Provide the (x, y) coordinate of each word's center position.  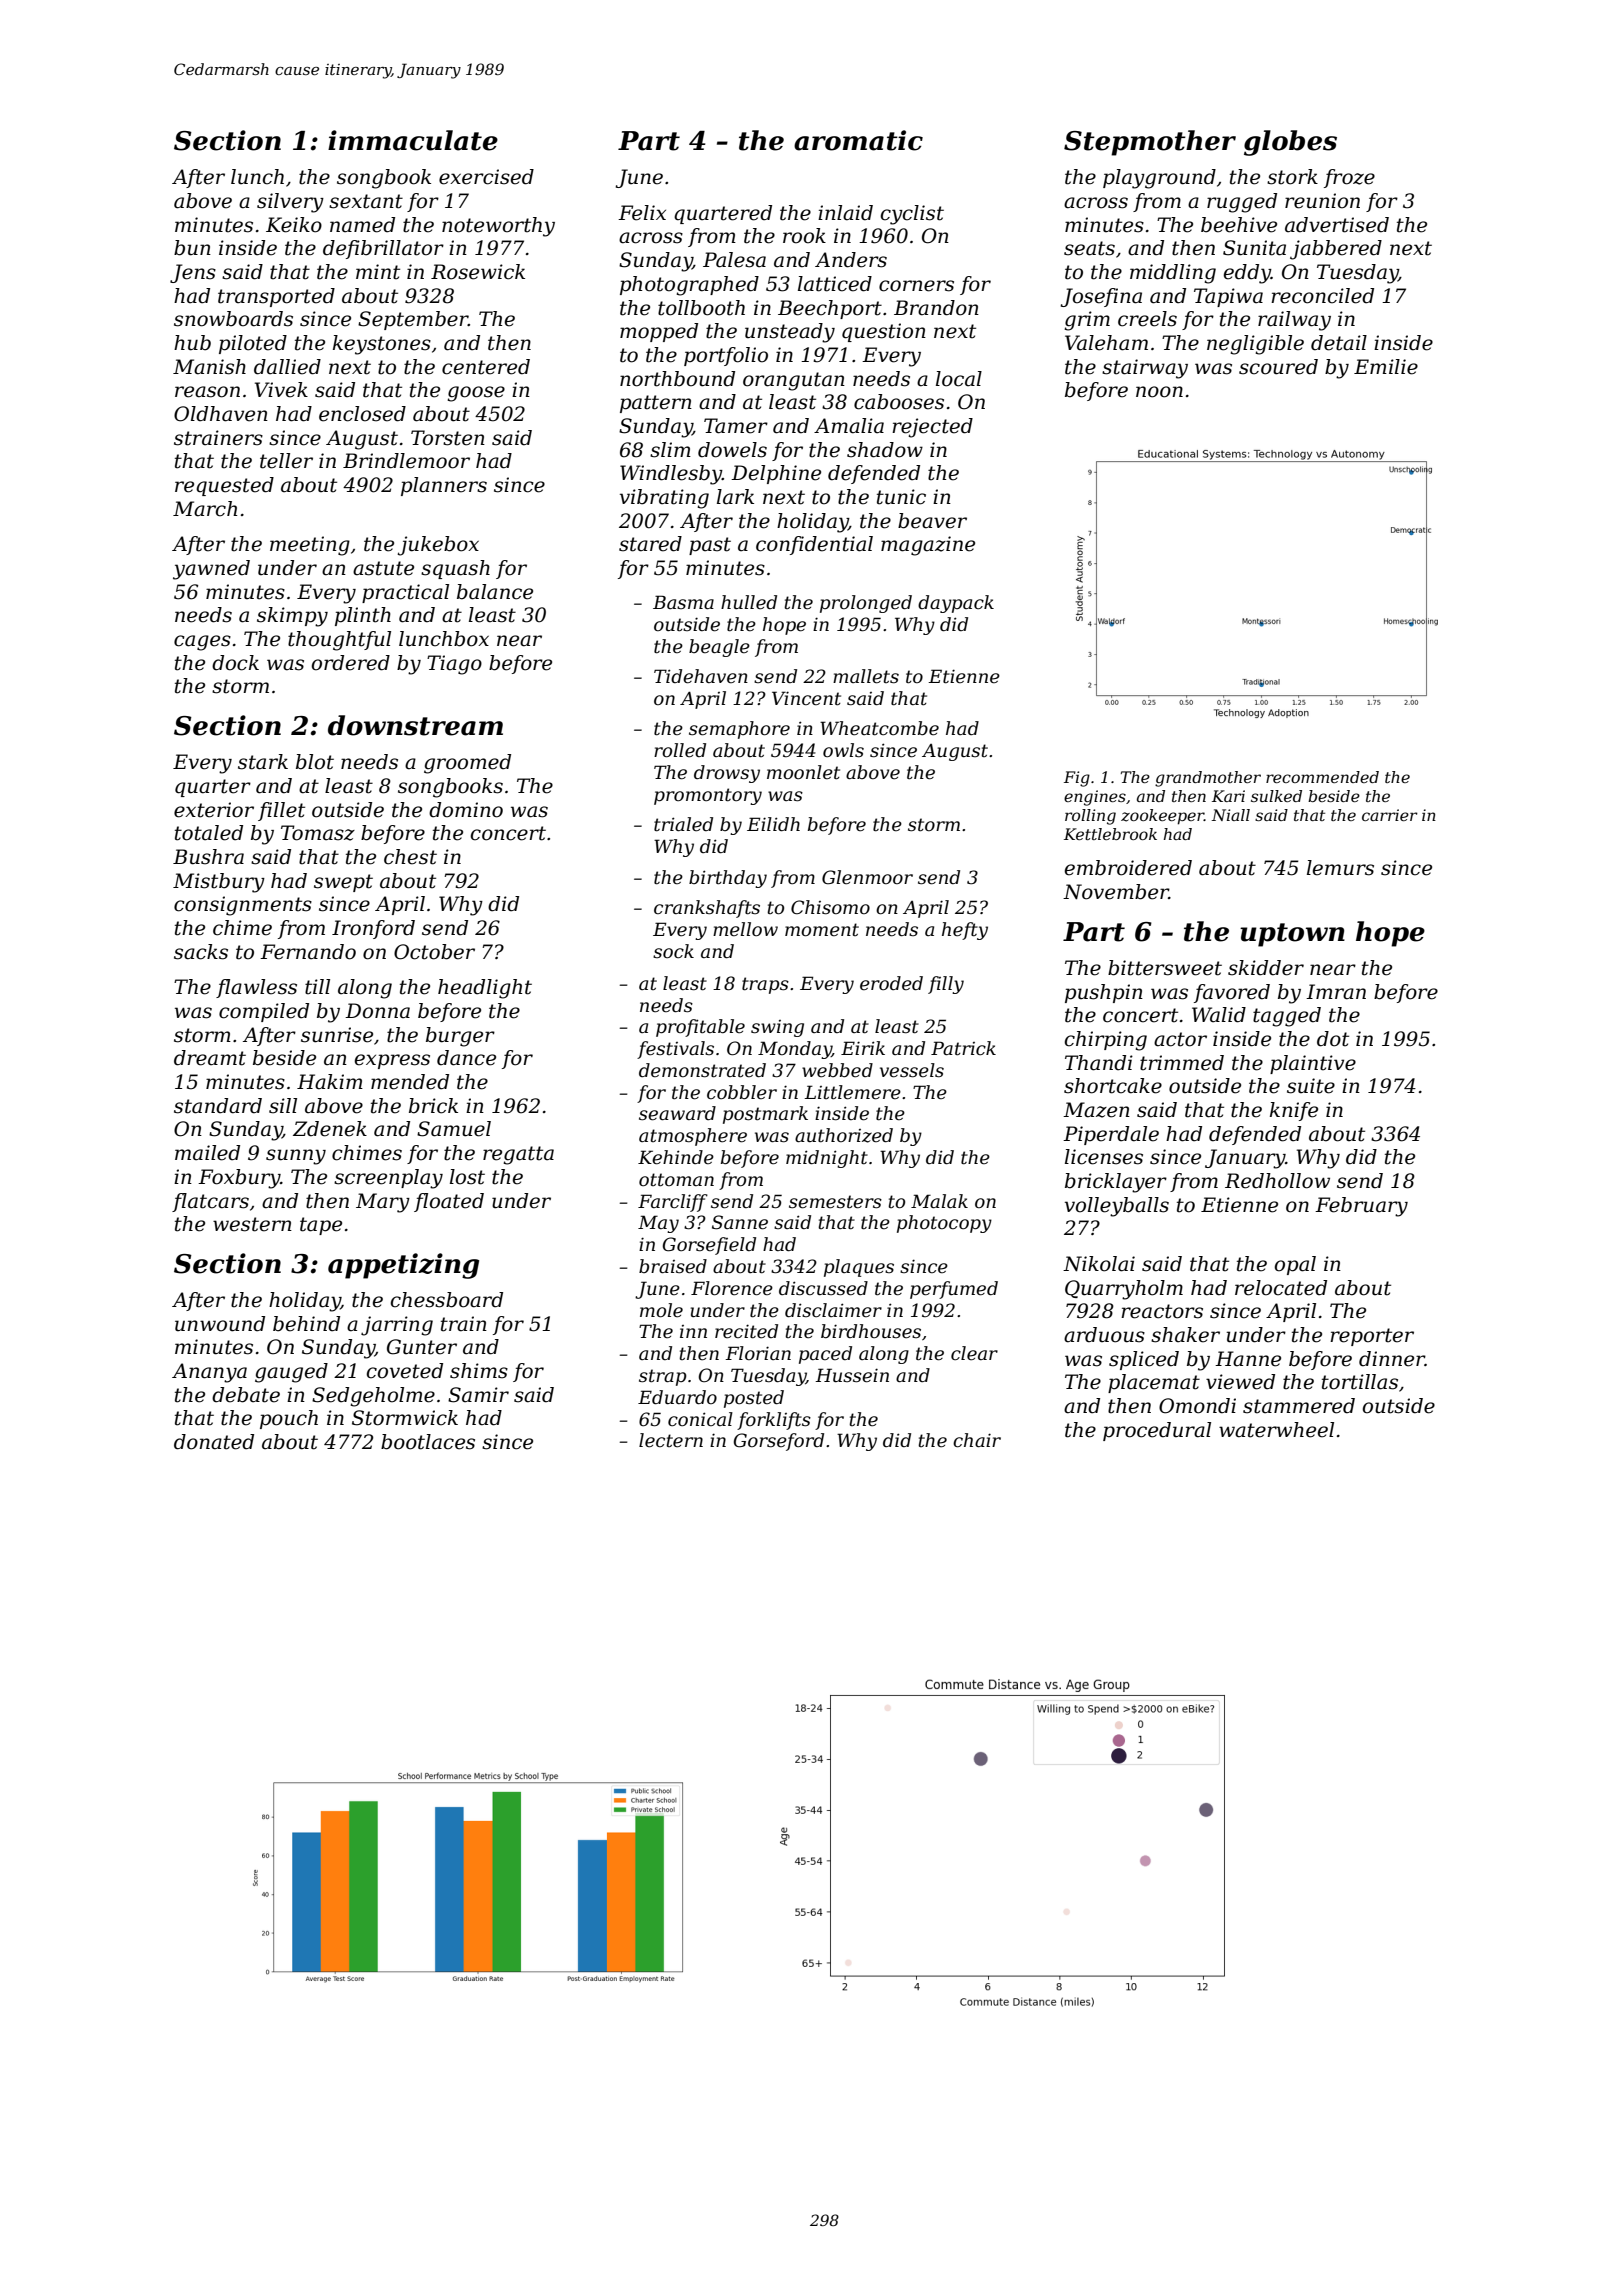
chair (977, 1440)
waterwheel (1276, 1430)
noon (1159, 392)
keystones (382, 345)
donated (214, 1442)
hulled (749, 602)
